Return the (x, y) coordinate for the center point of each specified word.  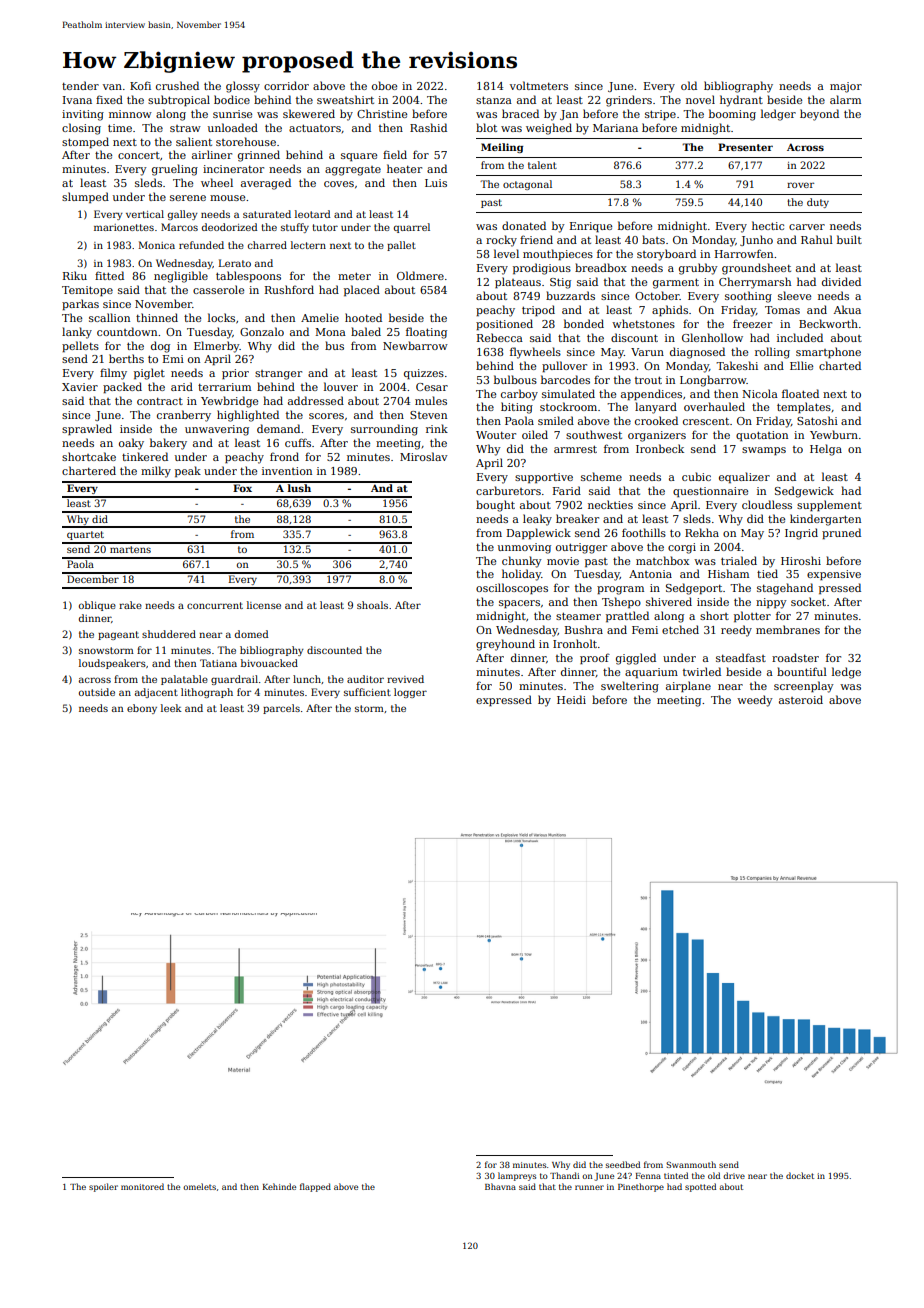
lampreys (517, 1176)
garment (676, 284)
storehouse (246, 141)
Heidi (571, 699)
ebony (142, 709)
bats (653, 239)
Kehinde (279, 1186)
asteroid (801, 699)
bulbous (515, 379)
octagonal (527, 185)
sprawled (87, 429)
